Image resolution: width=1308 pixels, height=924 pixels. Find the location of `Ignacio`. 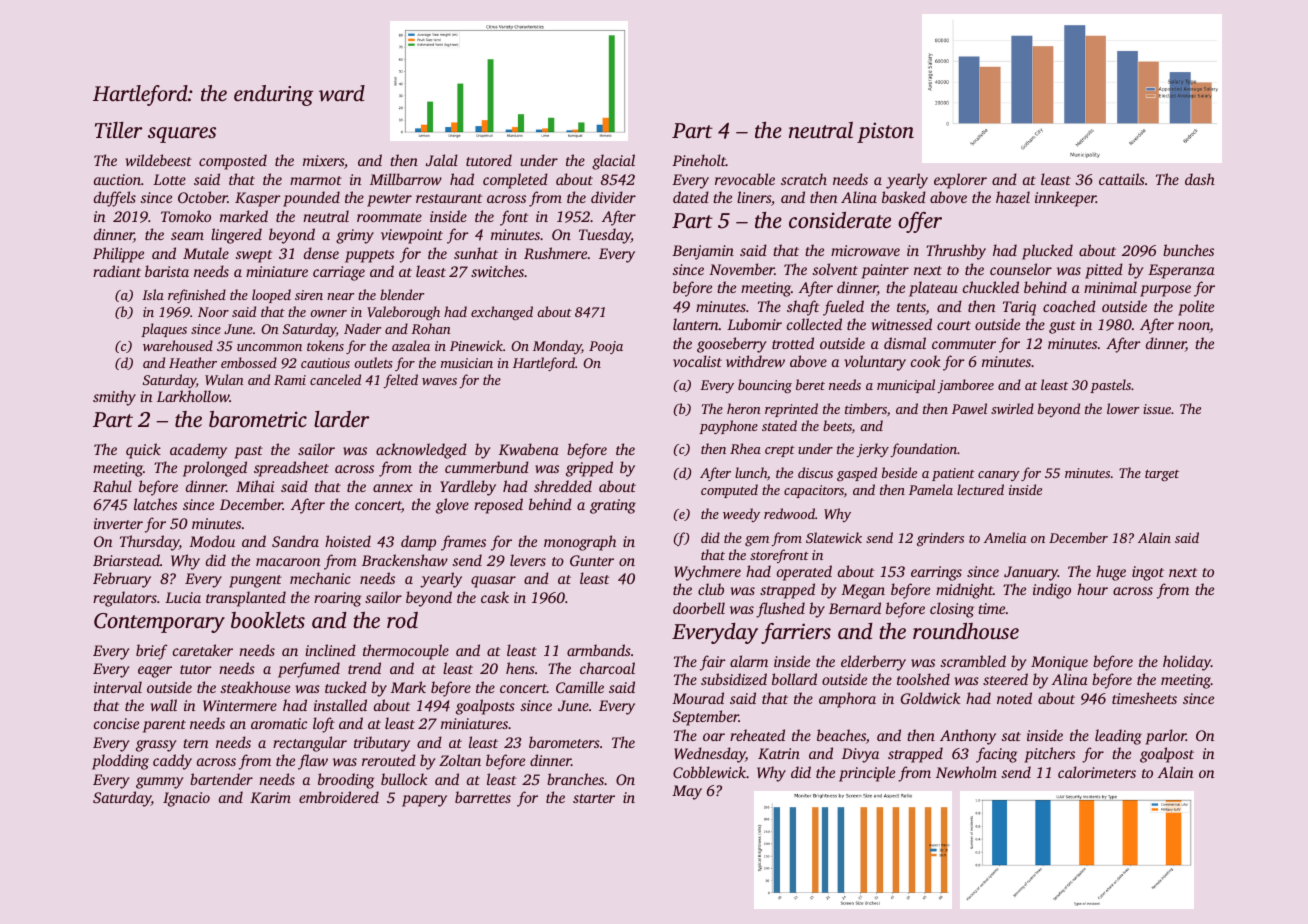

Ignacio is located at coordinates (186, 799).
